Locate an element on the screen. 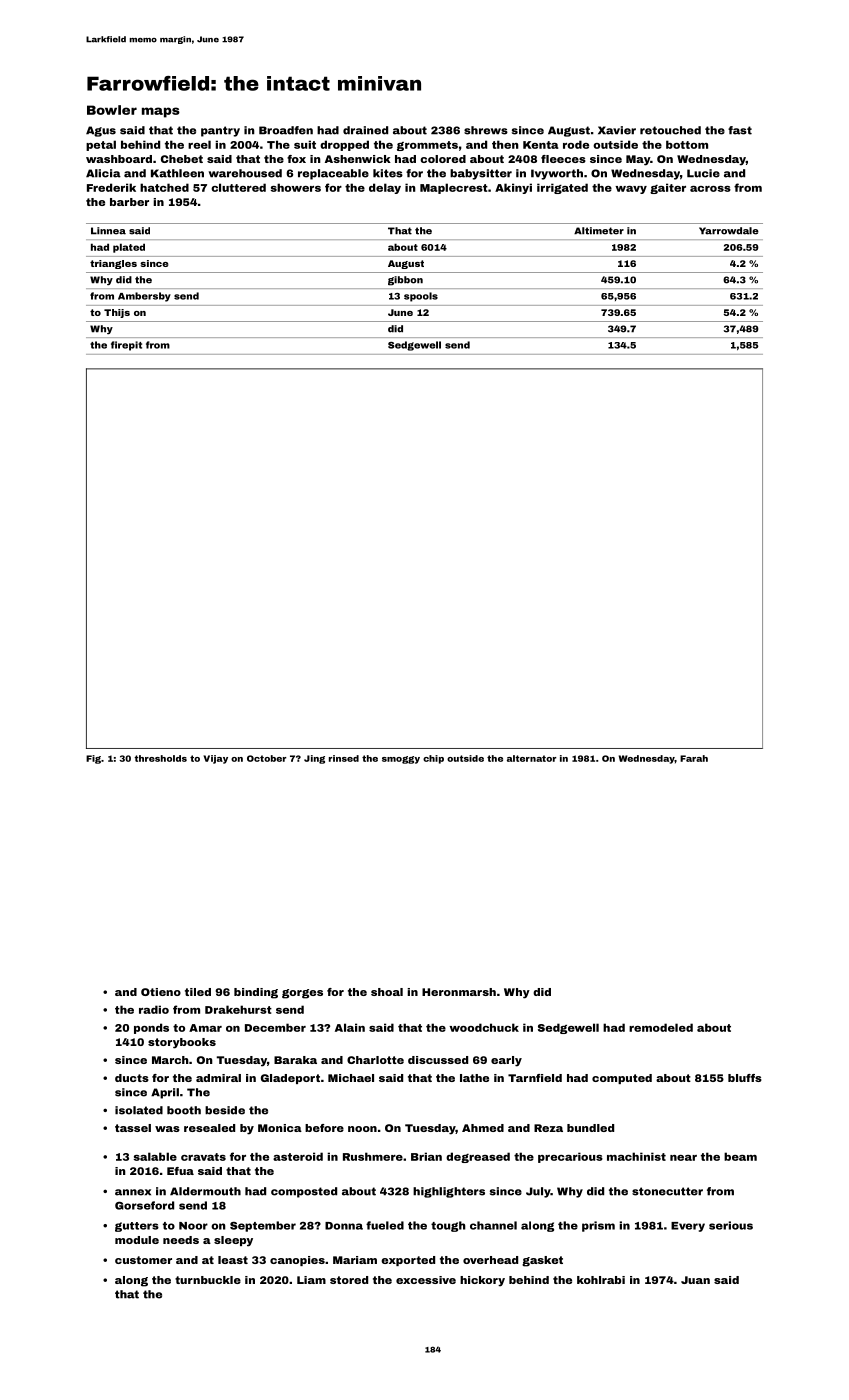 The image size is (849, 1400). Alicia is located at coordinates (103, 173).
